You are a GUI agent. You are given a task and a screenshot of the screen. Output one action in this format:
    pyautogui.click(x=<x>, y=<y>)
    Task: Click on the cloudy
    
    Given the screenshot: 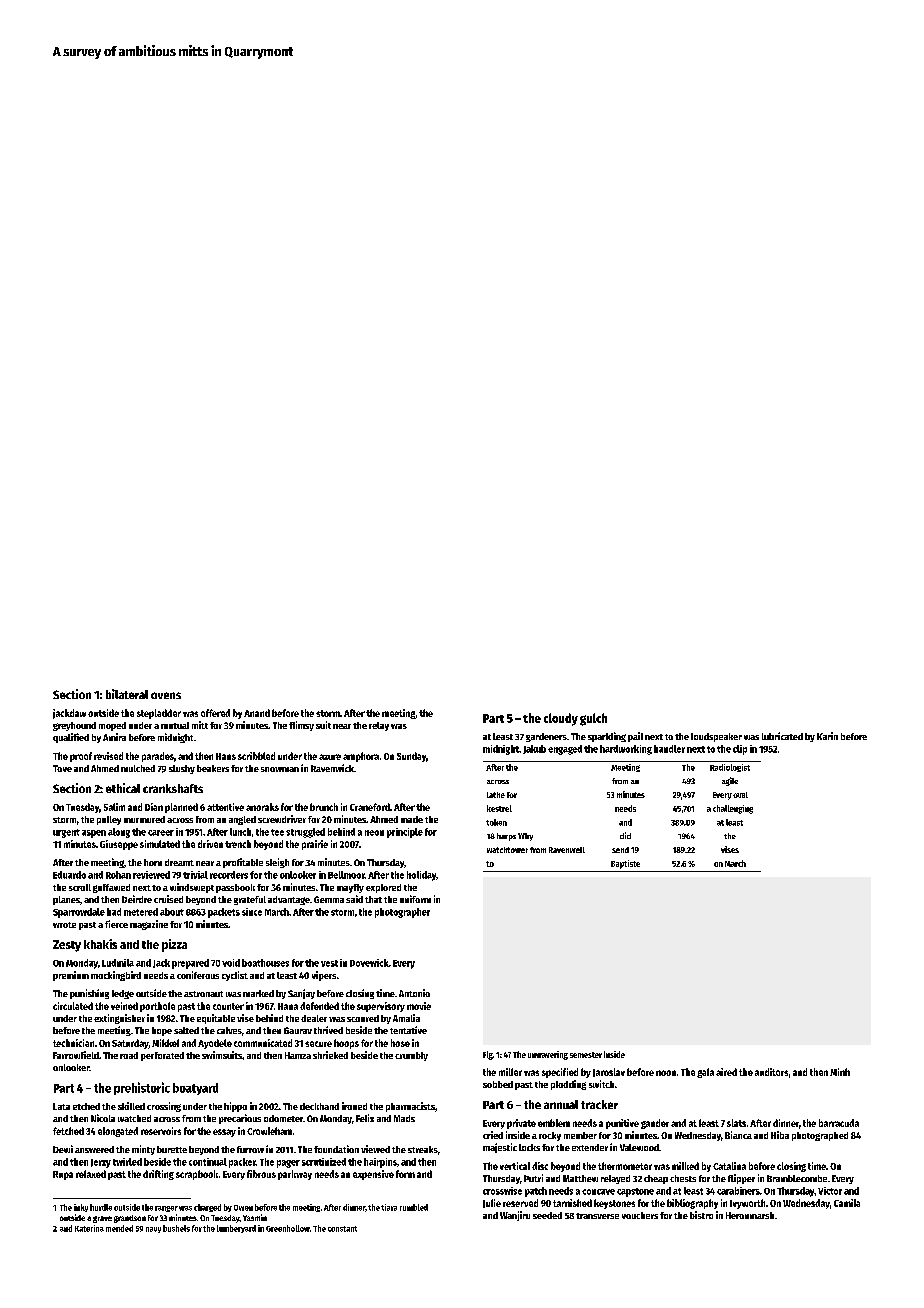 What is the action you would take?
    pyautogui.click(x=561, y=719)
